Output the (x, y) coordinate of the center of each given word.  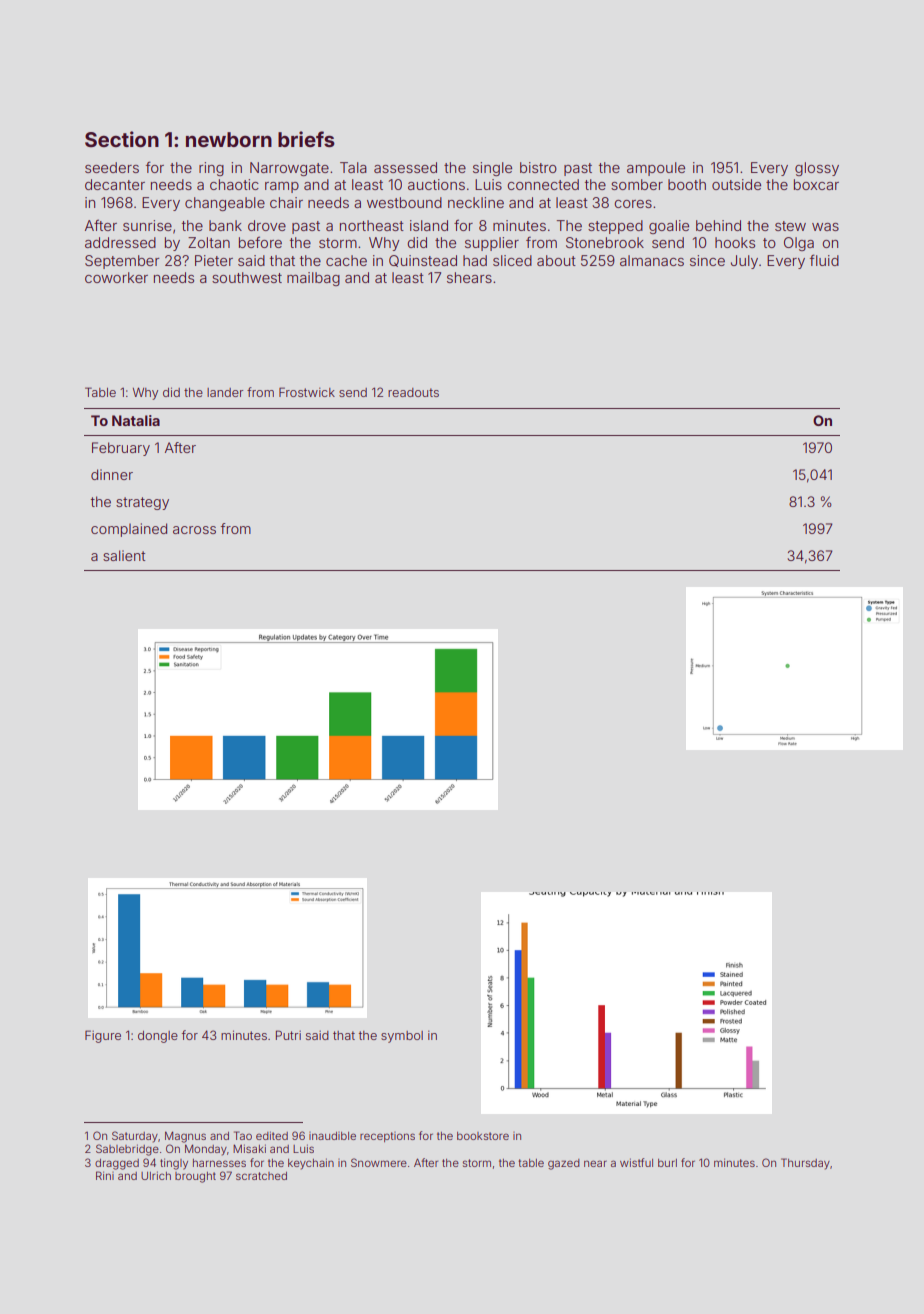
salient (124, 555)
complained (129, 530)
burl (667, 1163)
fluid (824, 260)
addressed (120, 242)
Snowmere (379, 1162)
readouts (413, 392)
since (707, 260)
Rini (105, 1175)
